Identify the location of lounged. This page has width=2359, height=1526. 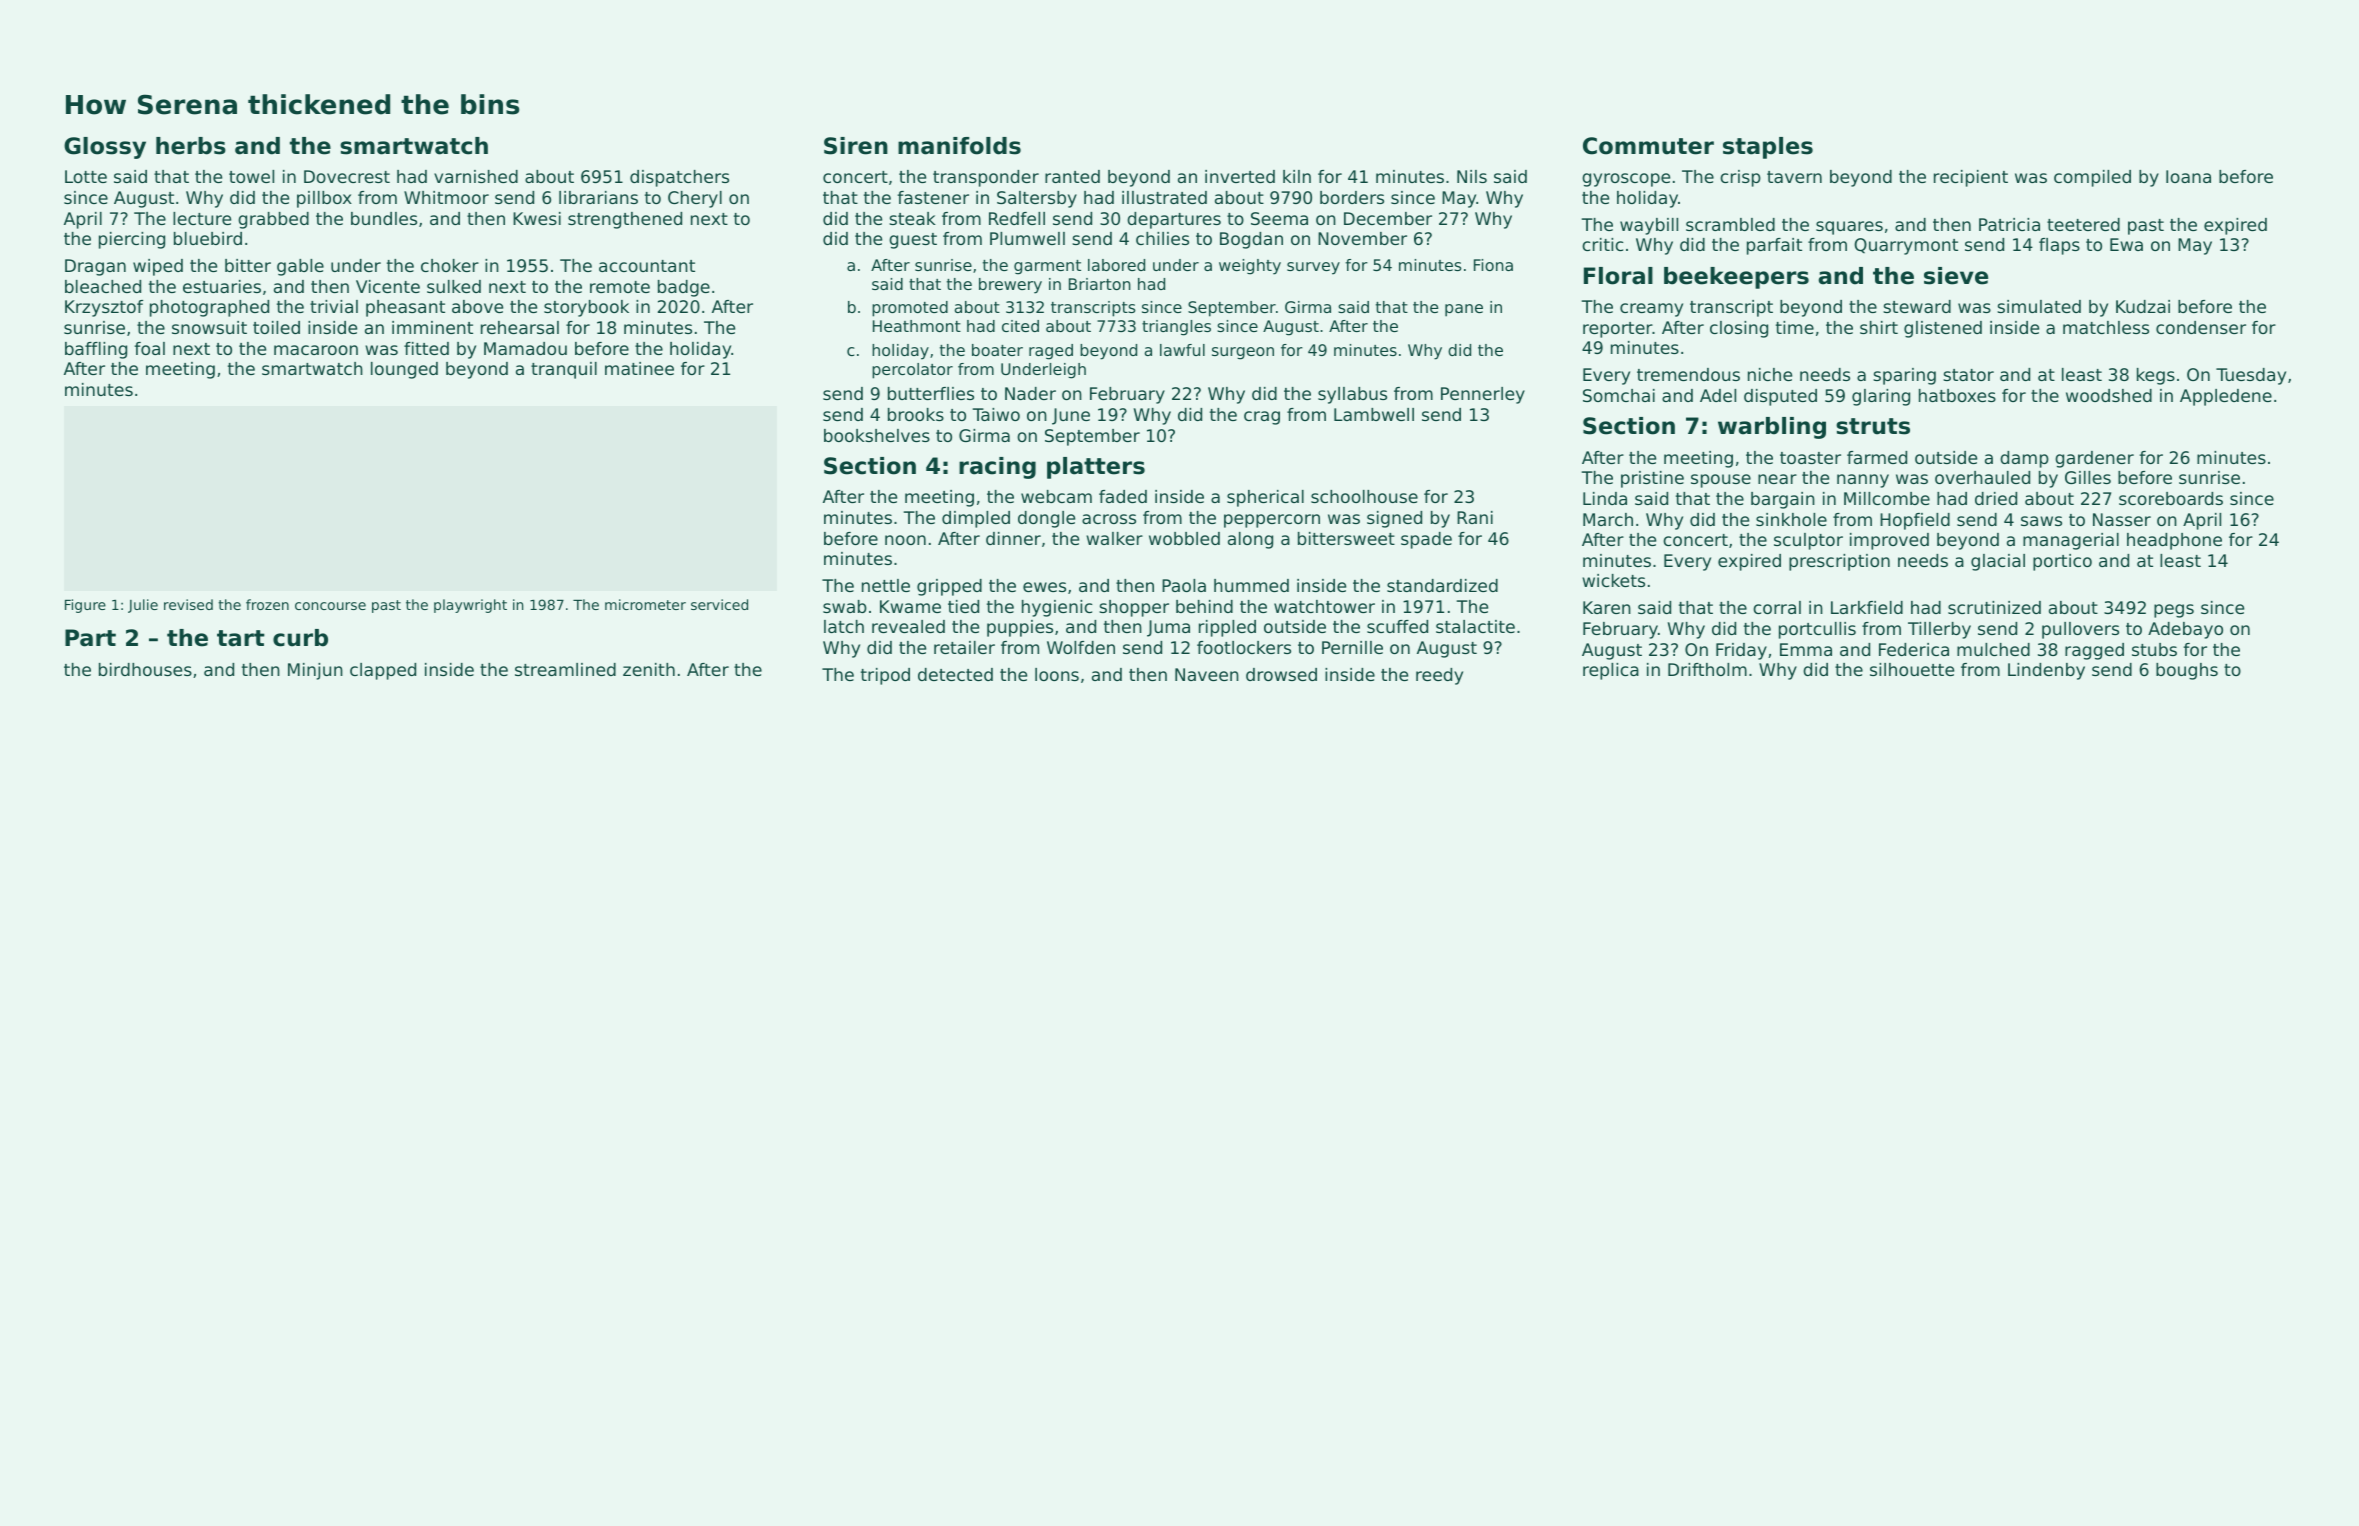
(404, 370).
